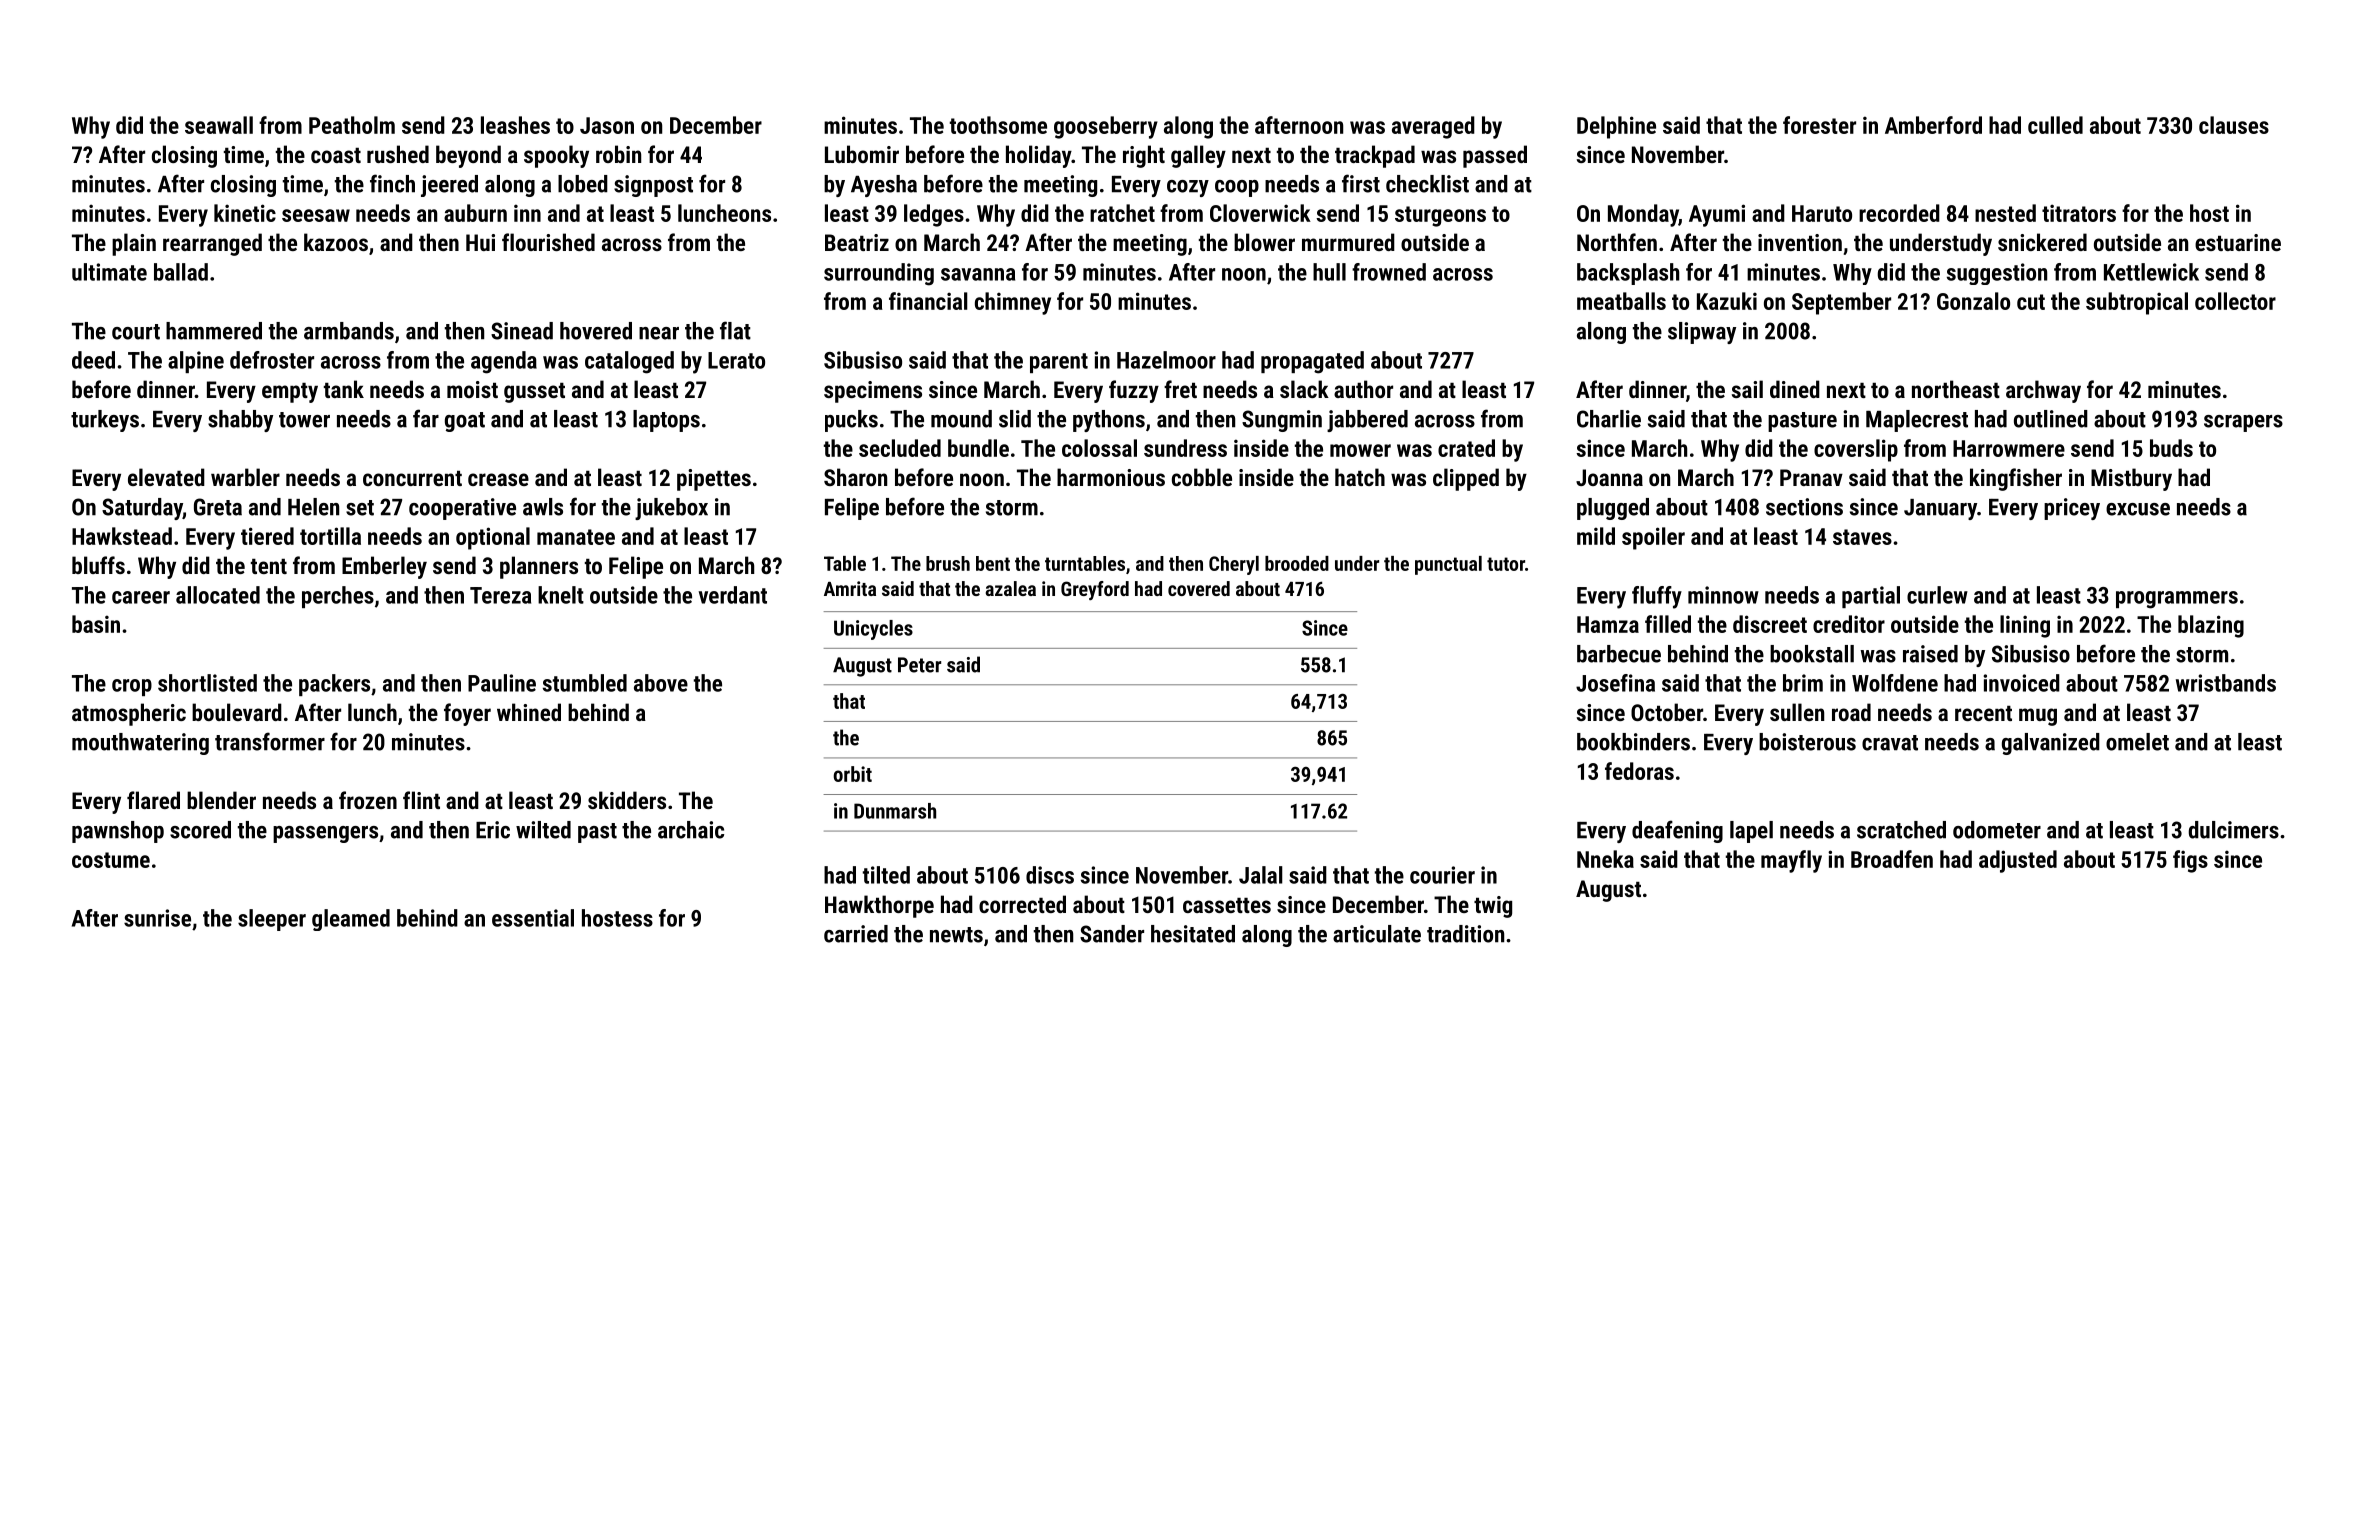 The height and width of the image is (1526, 2359). I want to click on azalea, so click(1011, 588).
